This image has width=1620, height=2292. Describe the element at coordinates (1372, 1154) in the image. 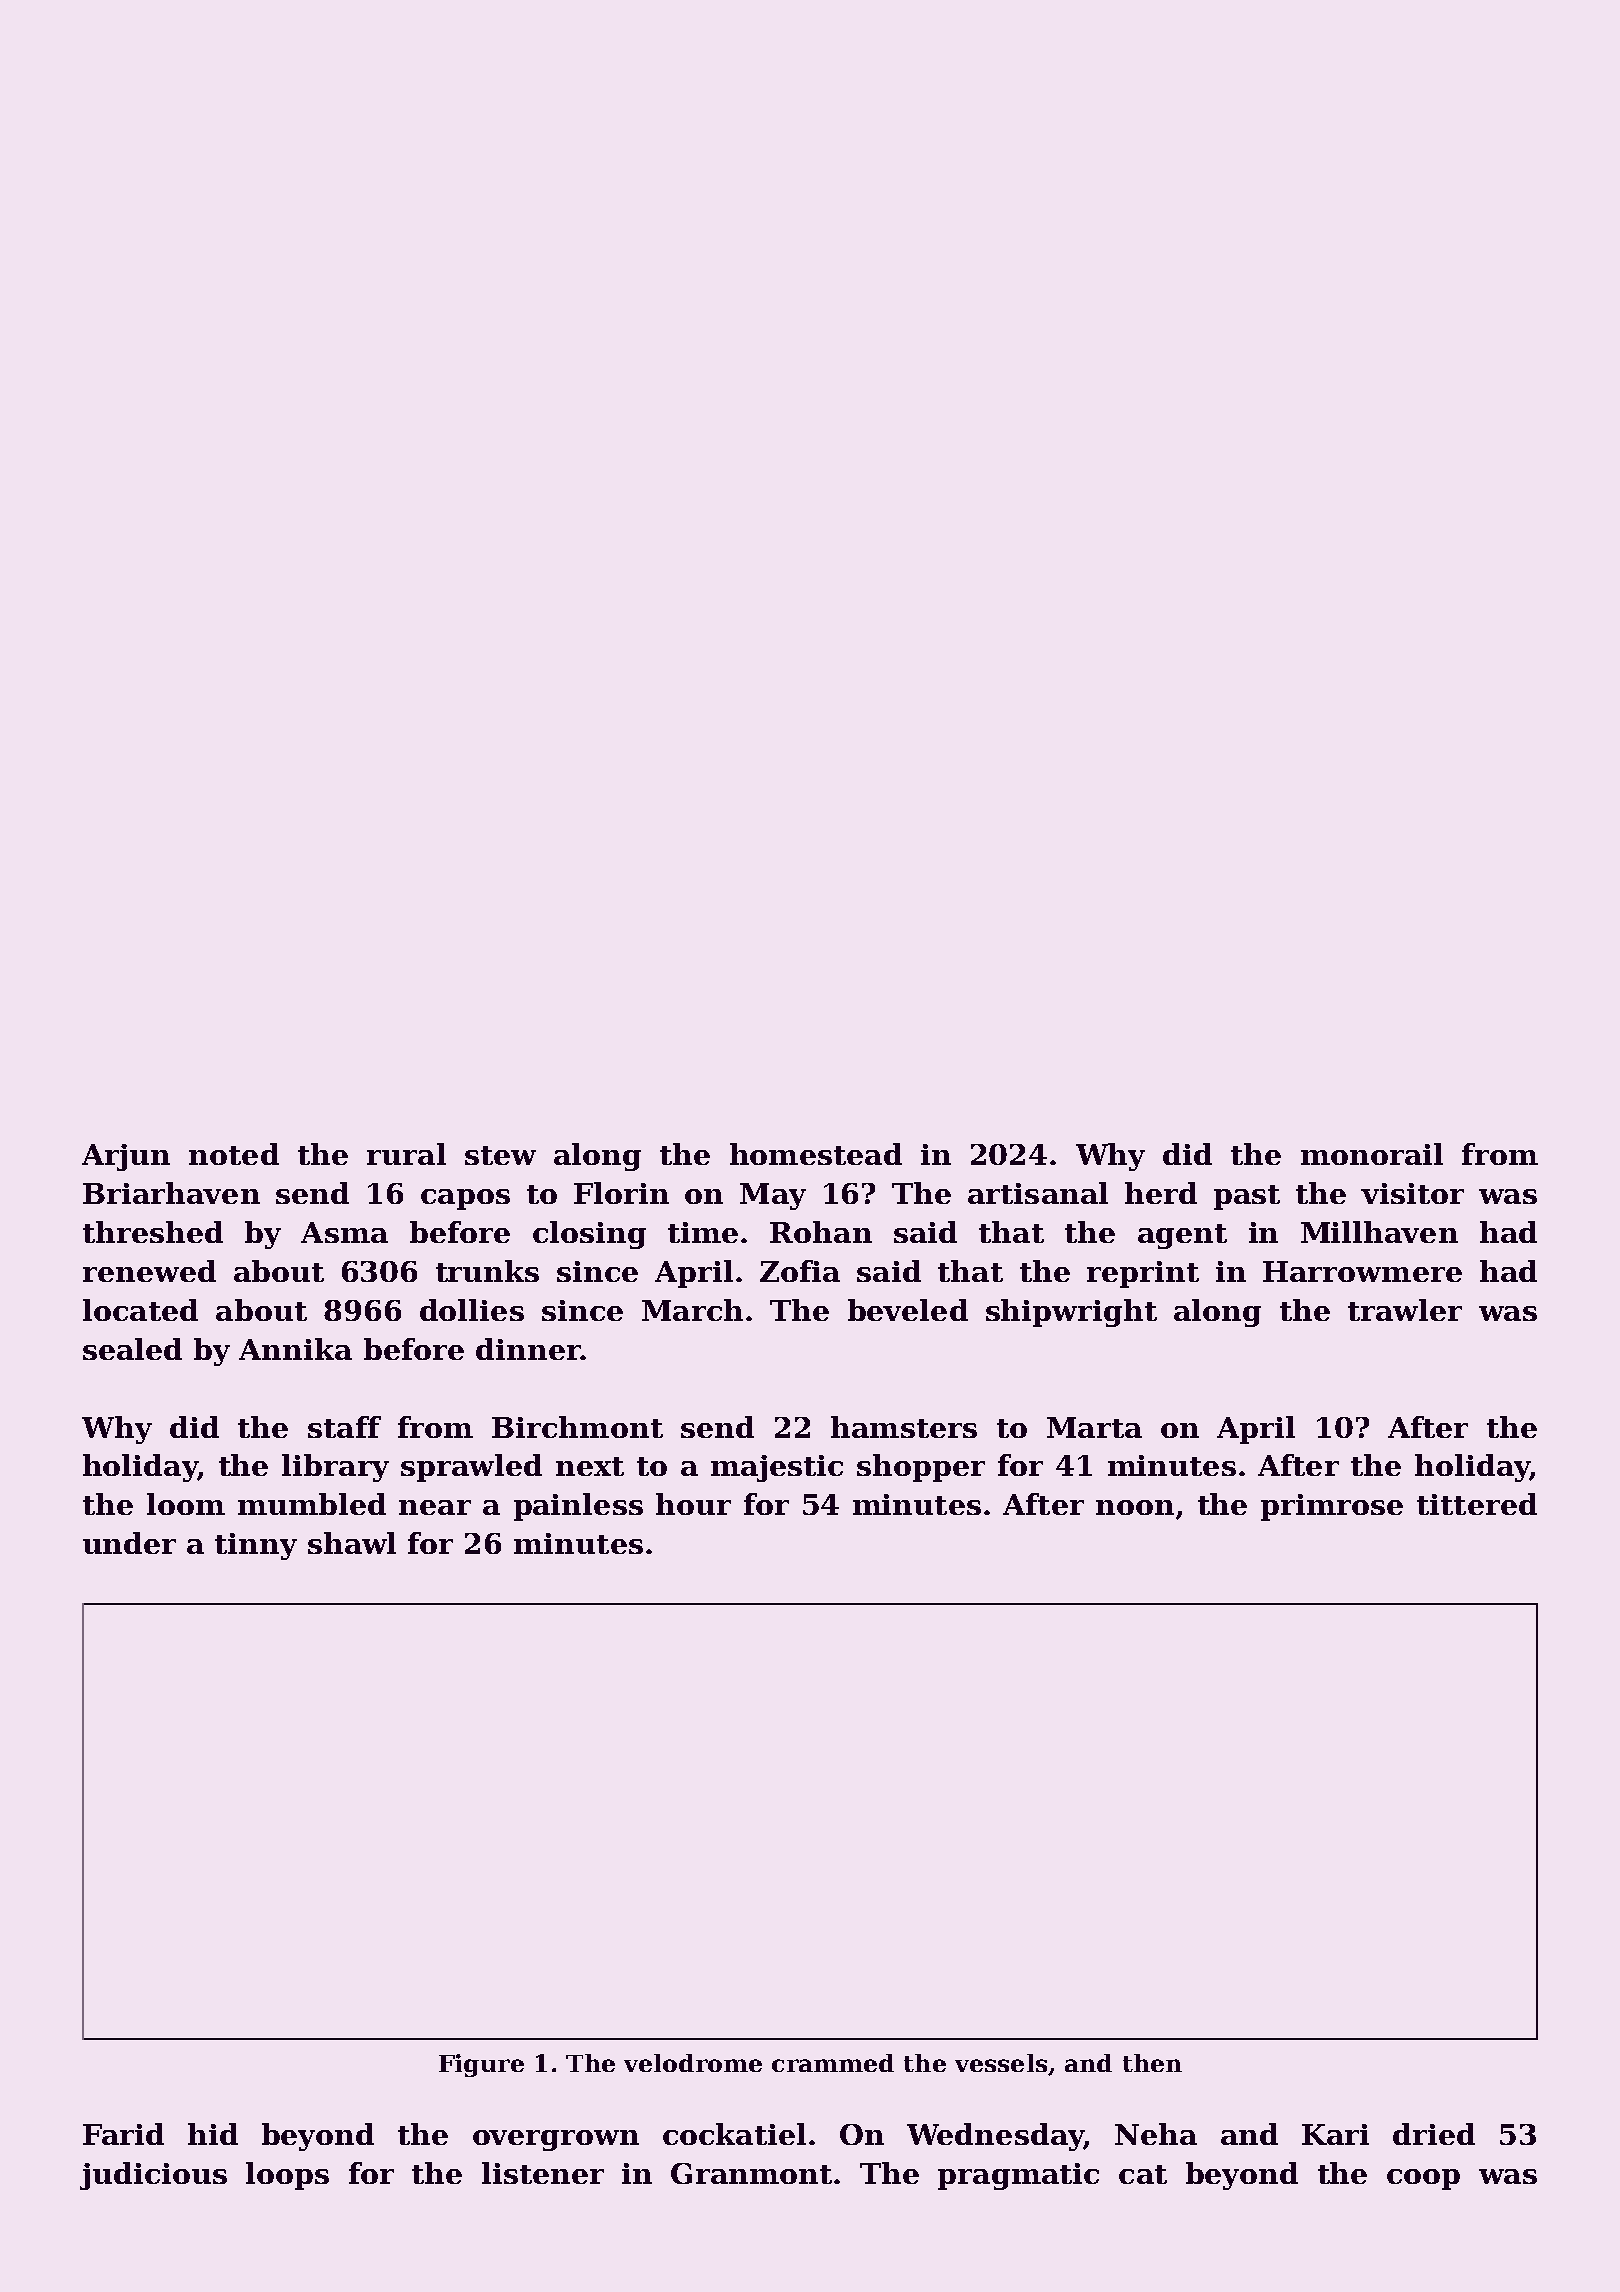

I see `monorail` at that location.
